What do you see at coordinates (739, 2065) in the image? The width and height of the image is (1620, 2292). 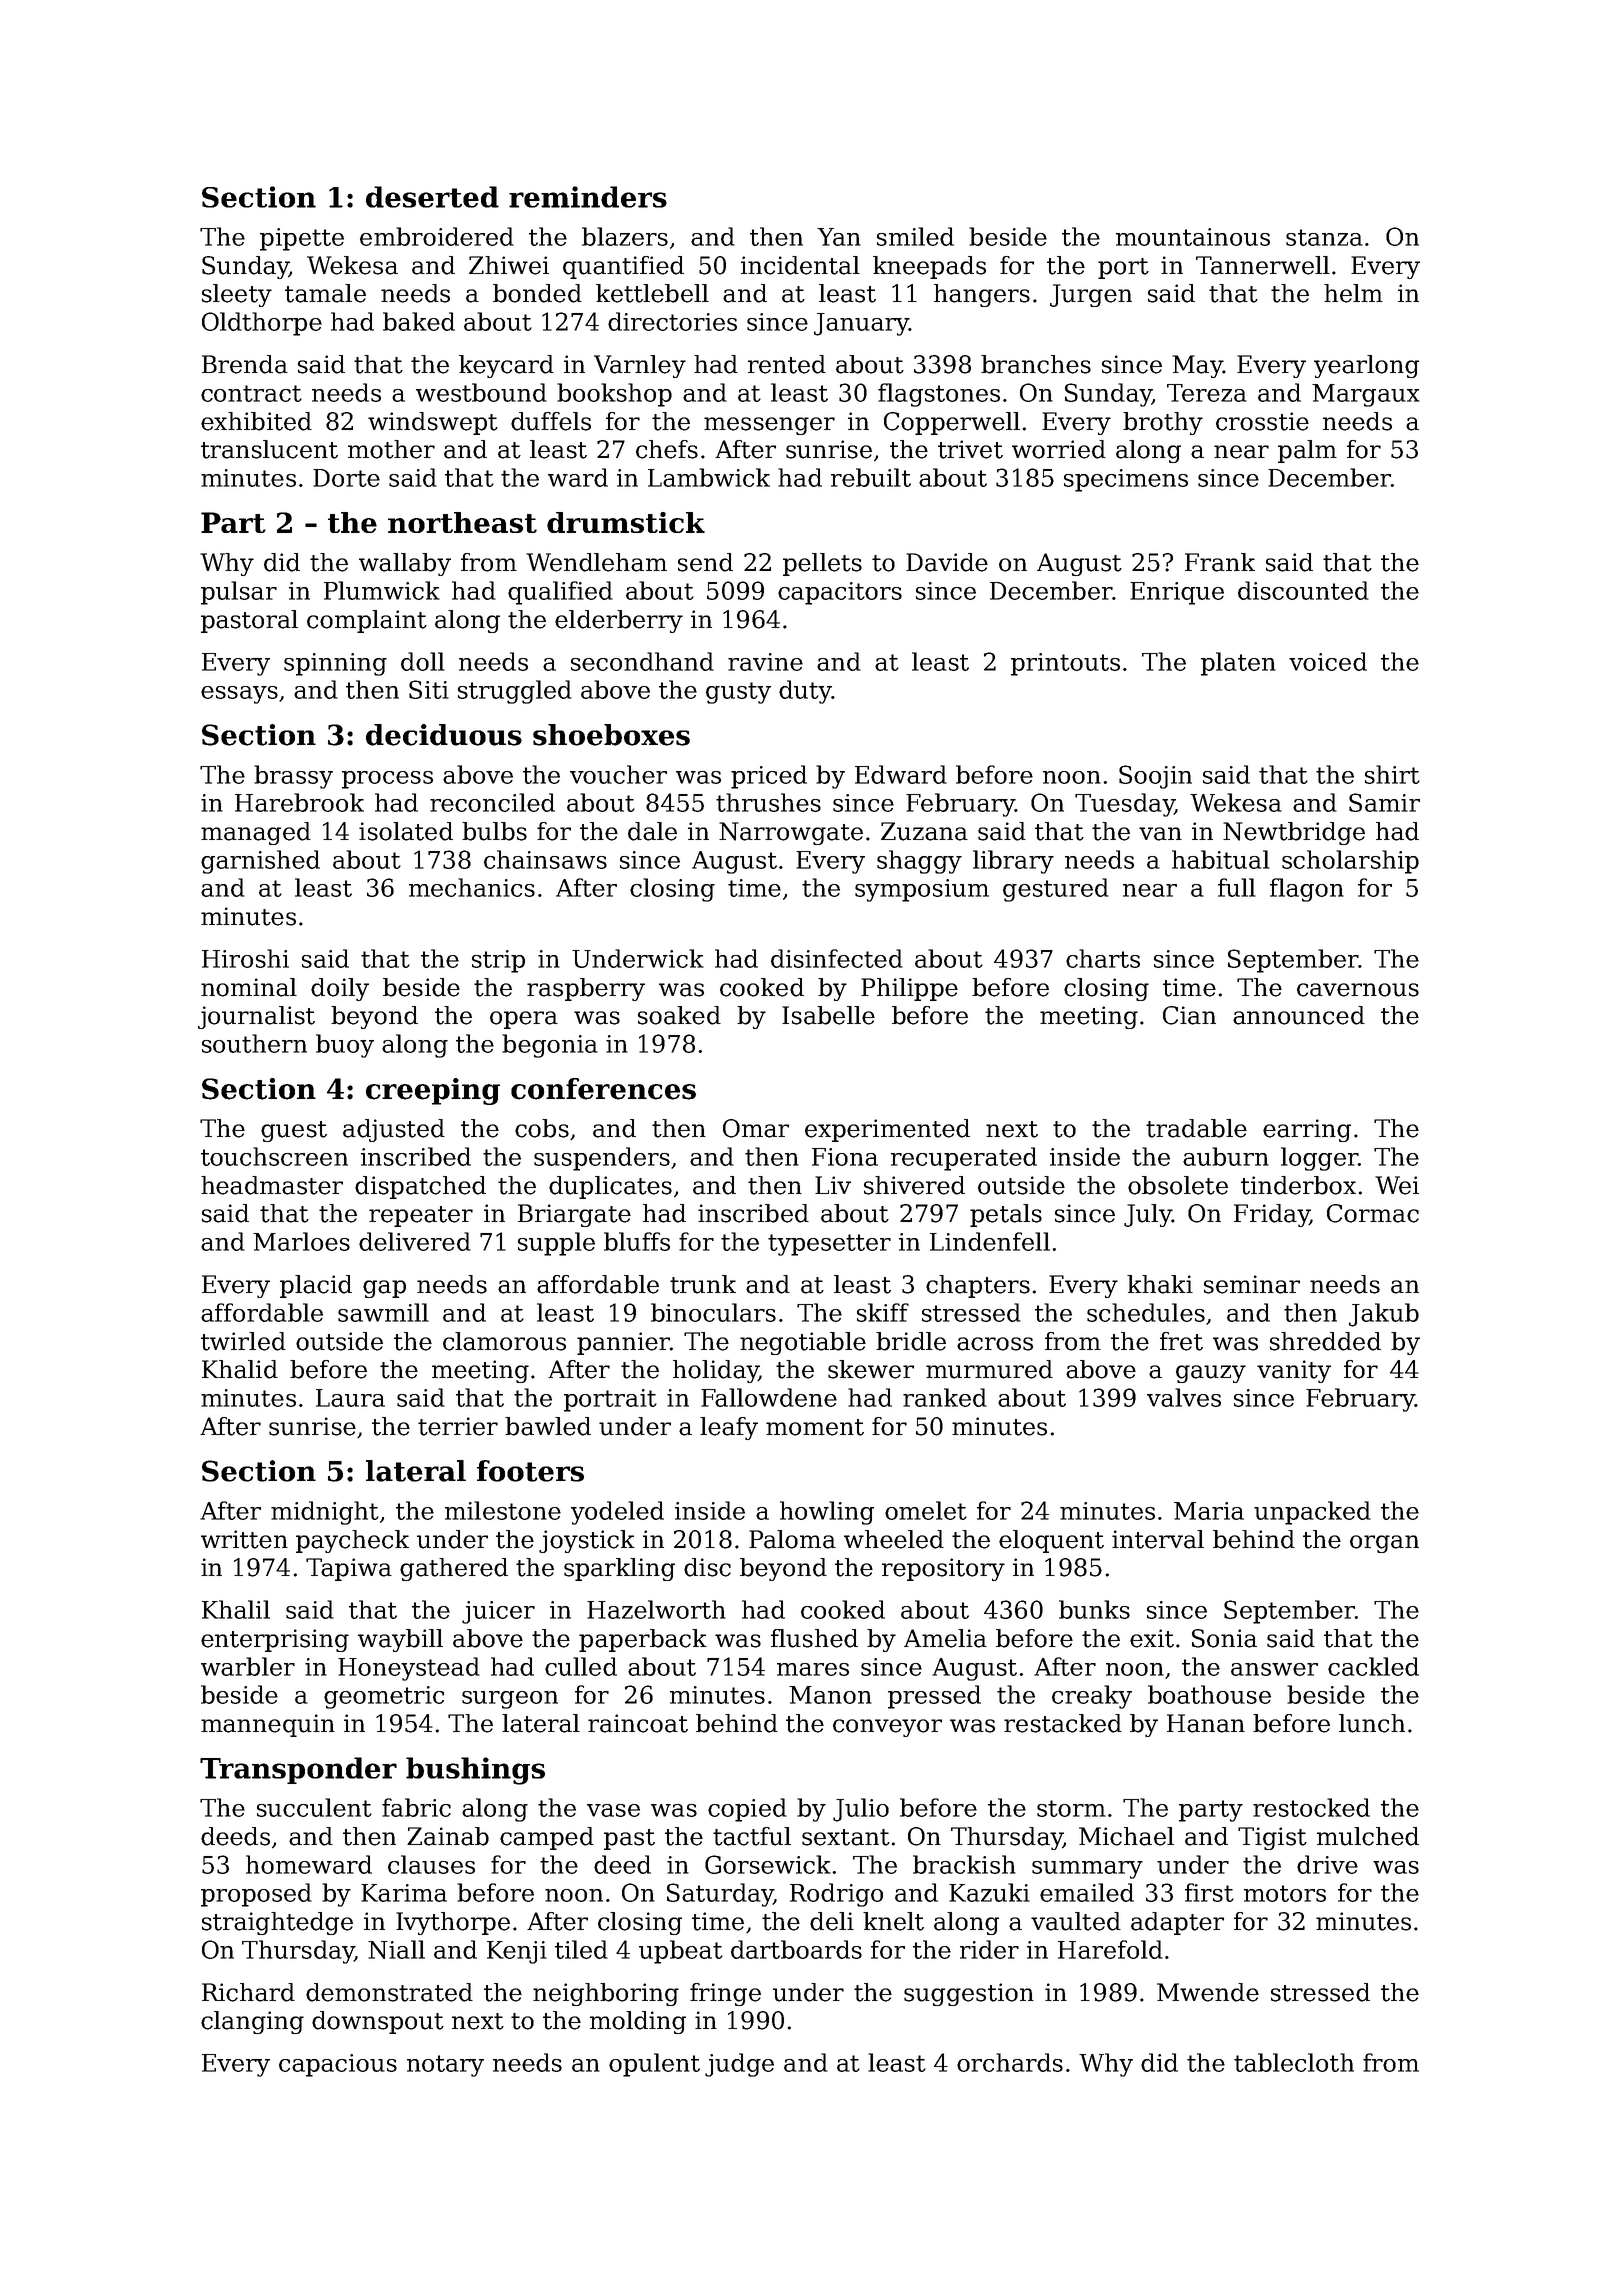 I see `judge` at bounding box center [739, 2065].
